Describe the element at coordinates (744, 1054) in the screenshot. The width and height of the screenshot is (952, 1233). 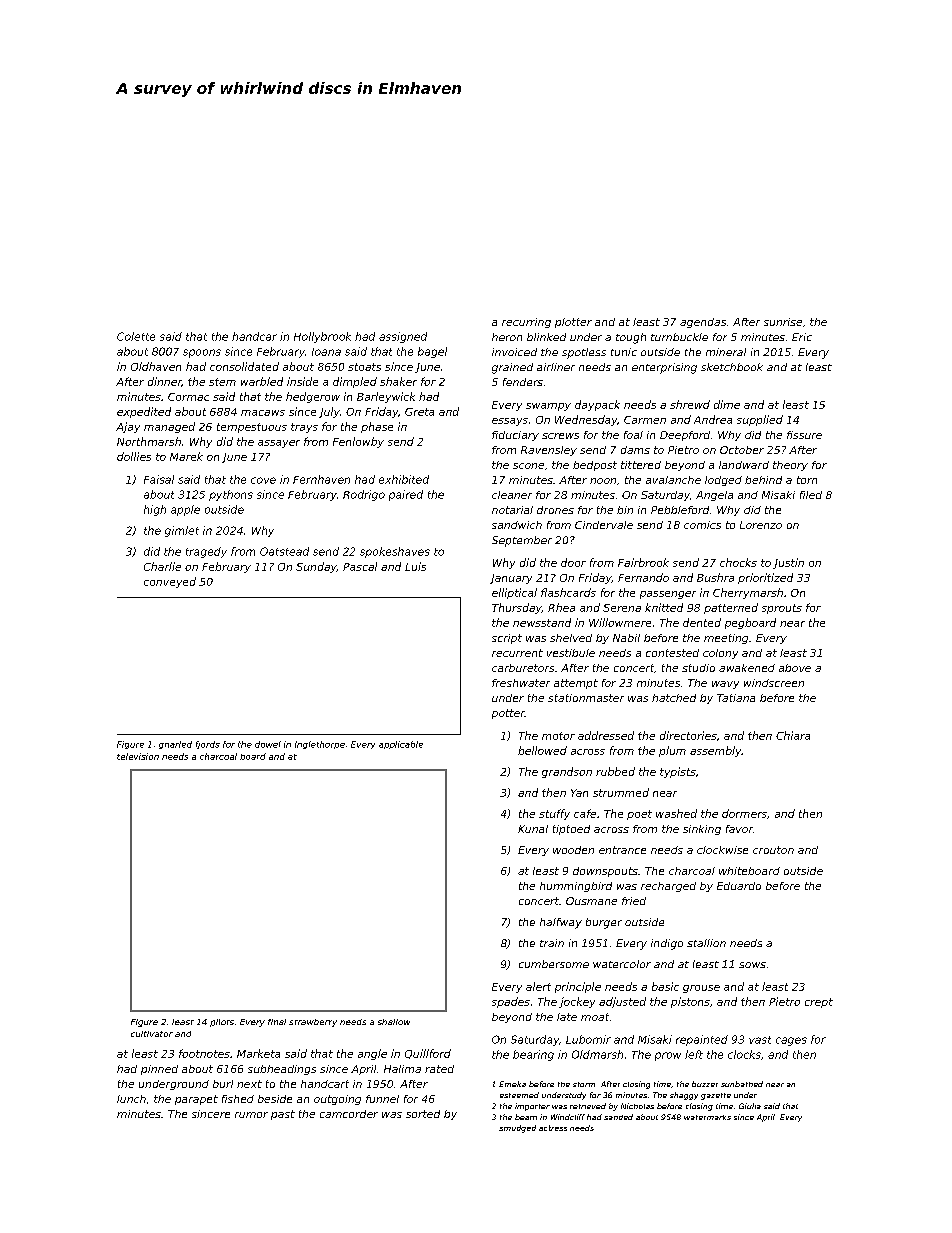
I see `clocks` at that location.
